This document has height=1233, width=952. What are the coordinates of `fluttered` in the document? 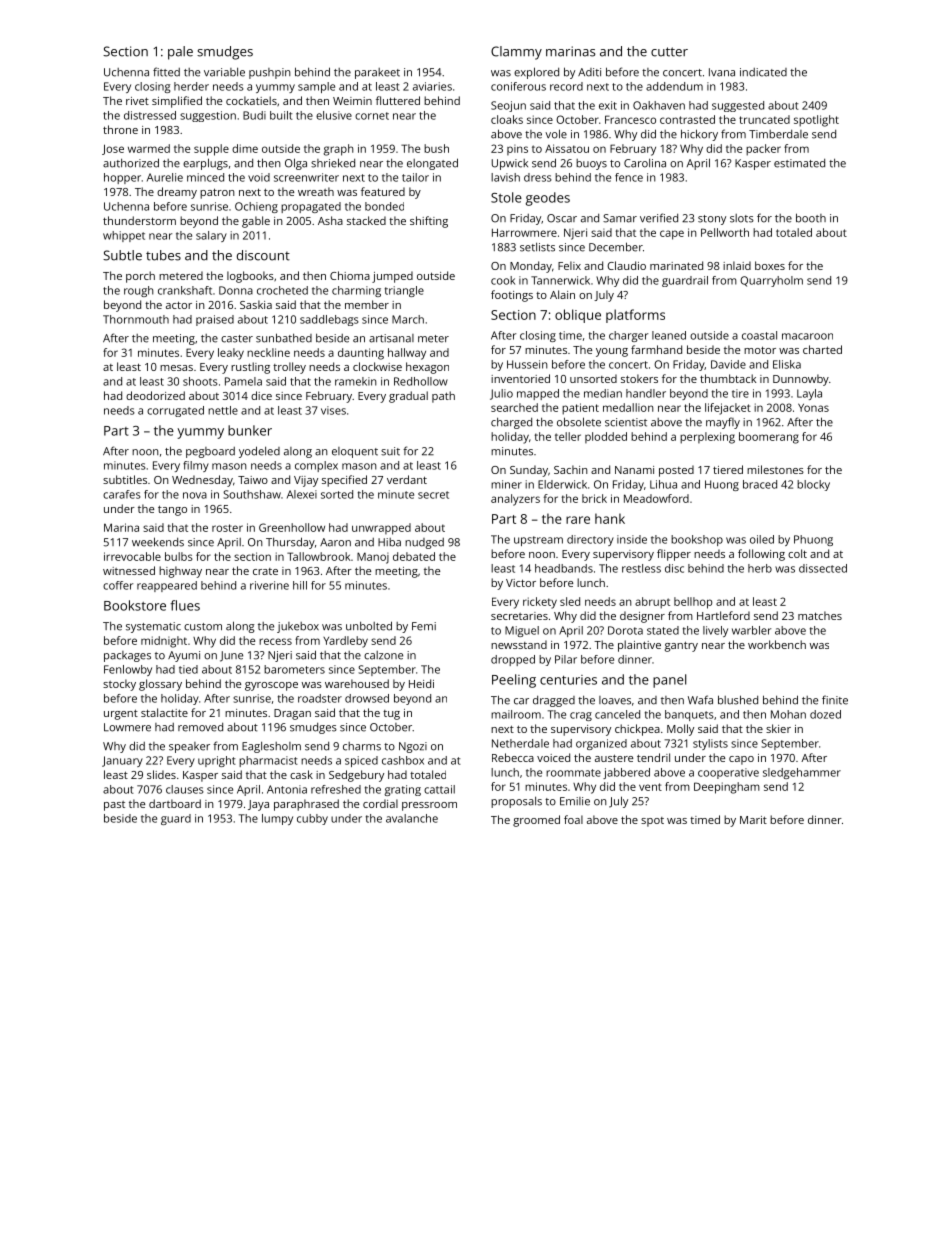 It's located at (398, 100).
